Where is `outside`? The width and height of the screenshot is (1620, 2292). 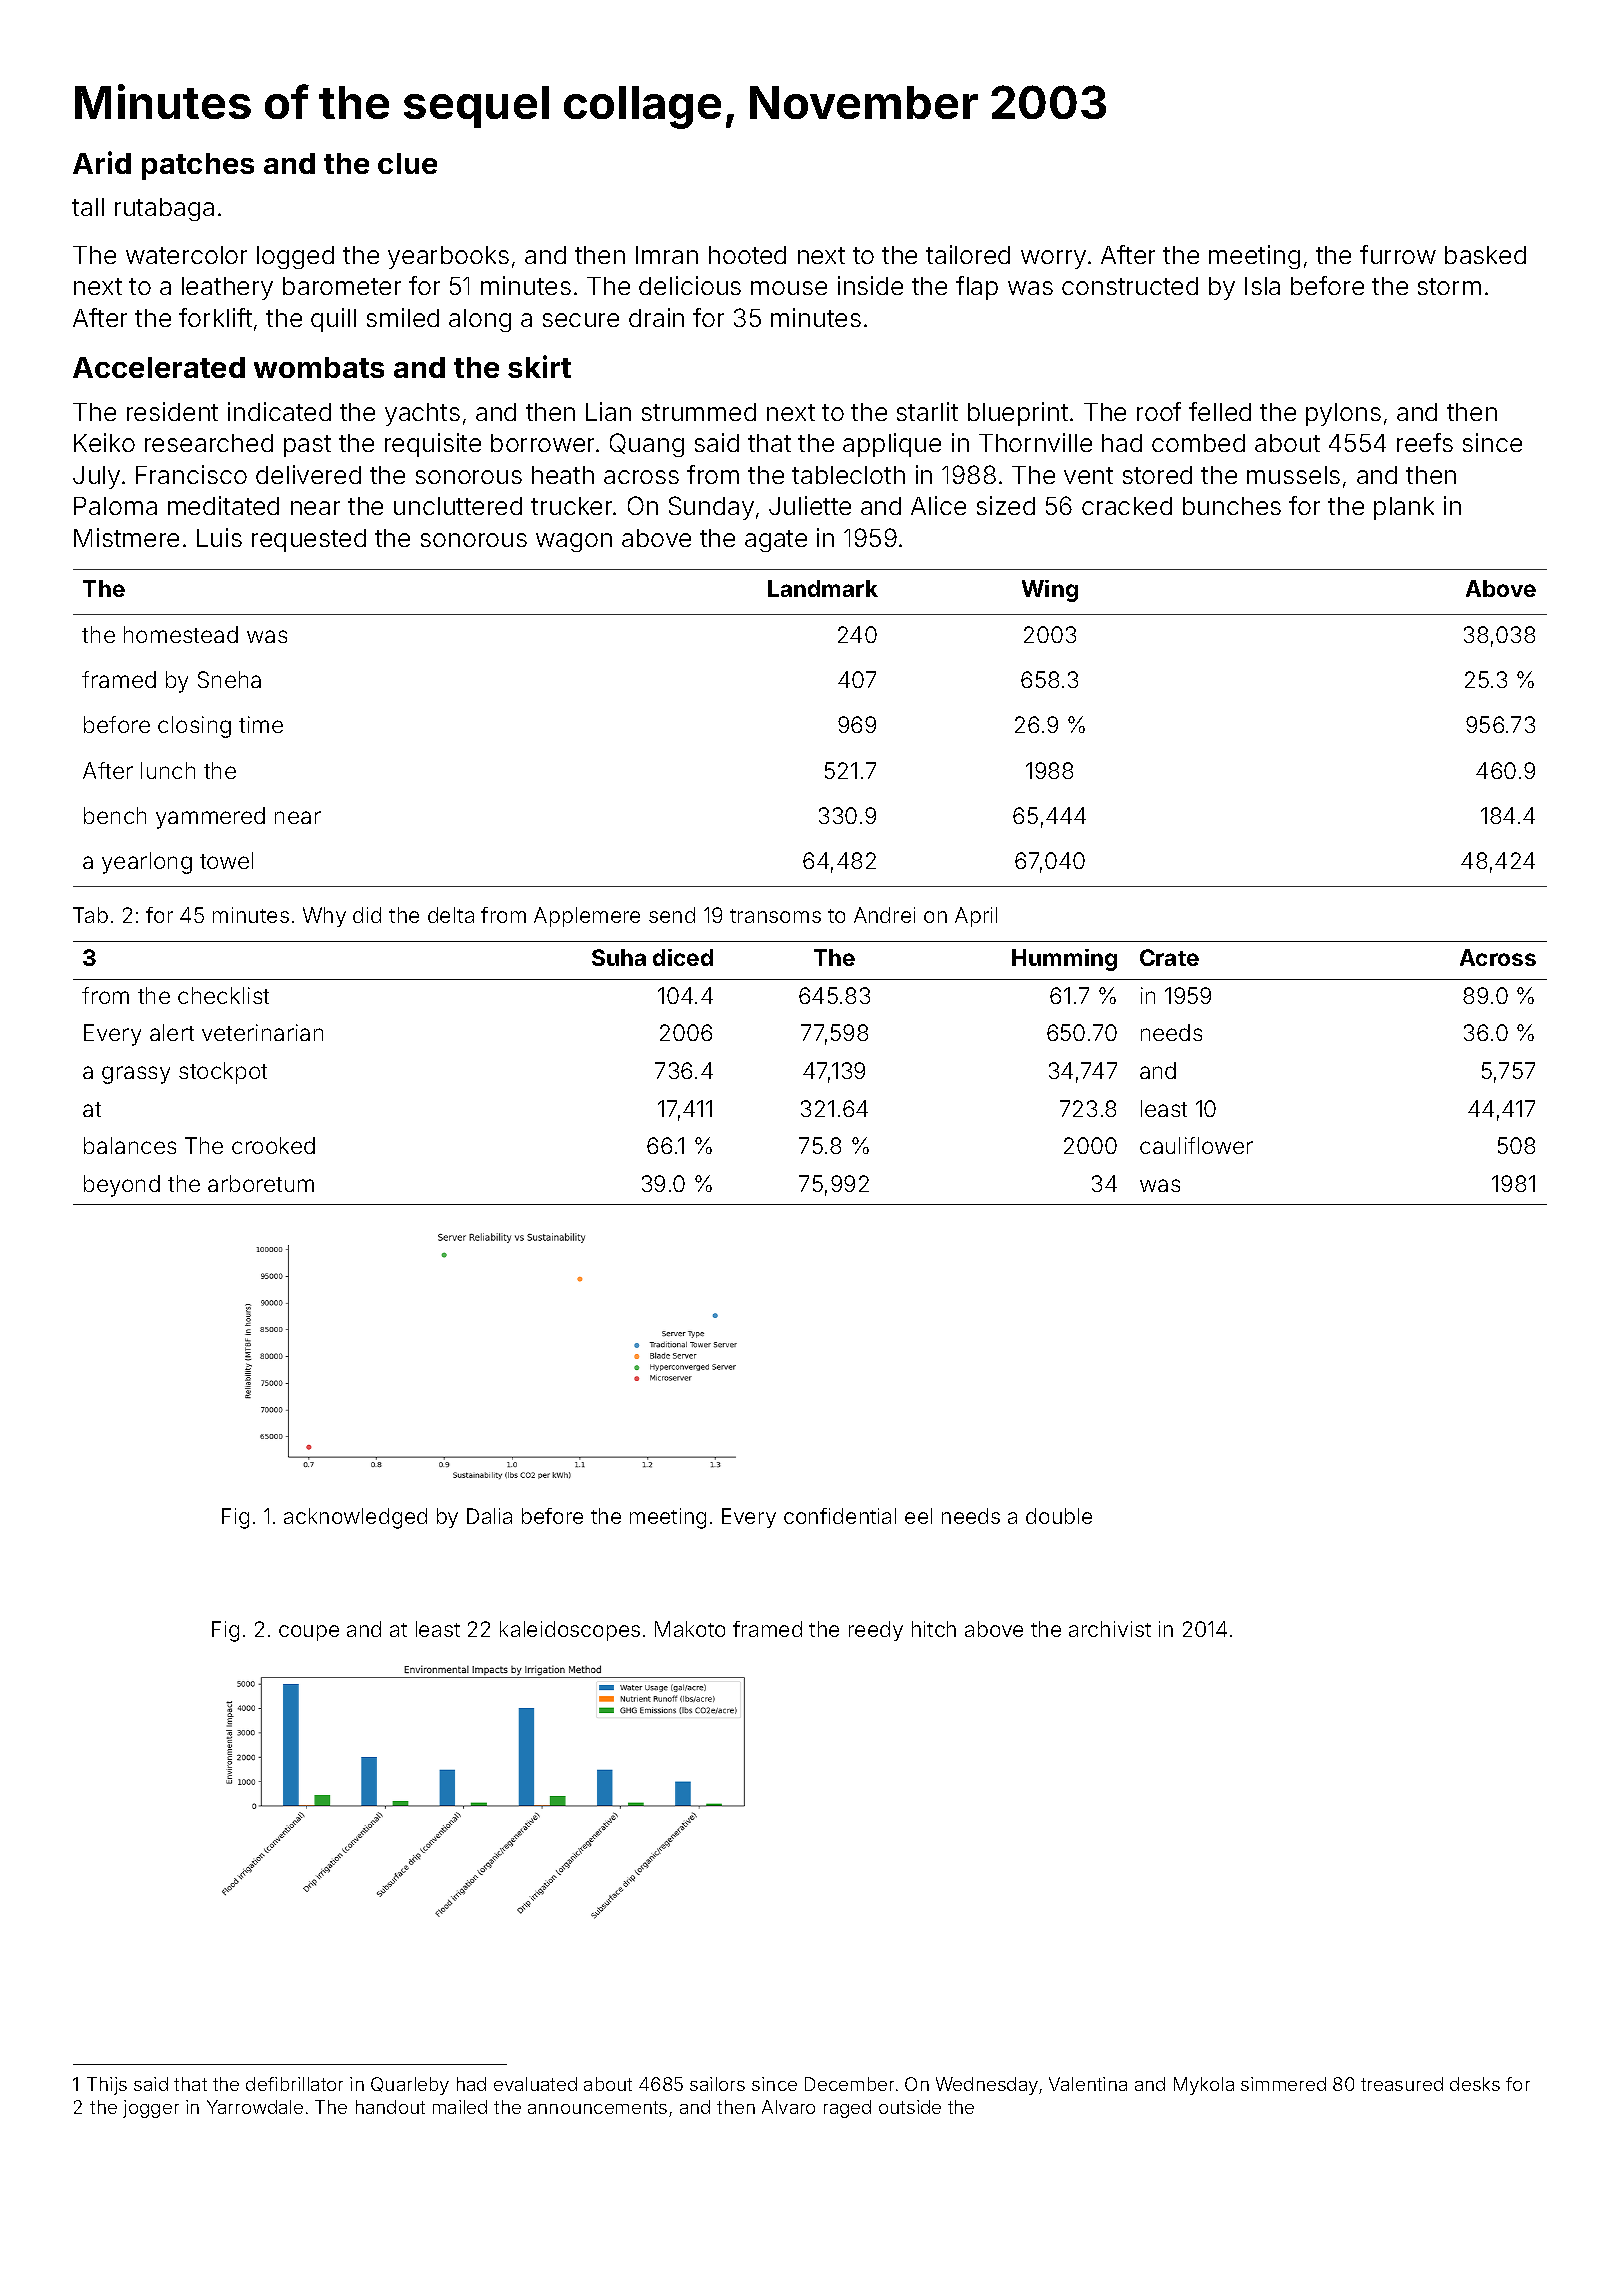
outside is located at coordinates (910, 2107).
